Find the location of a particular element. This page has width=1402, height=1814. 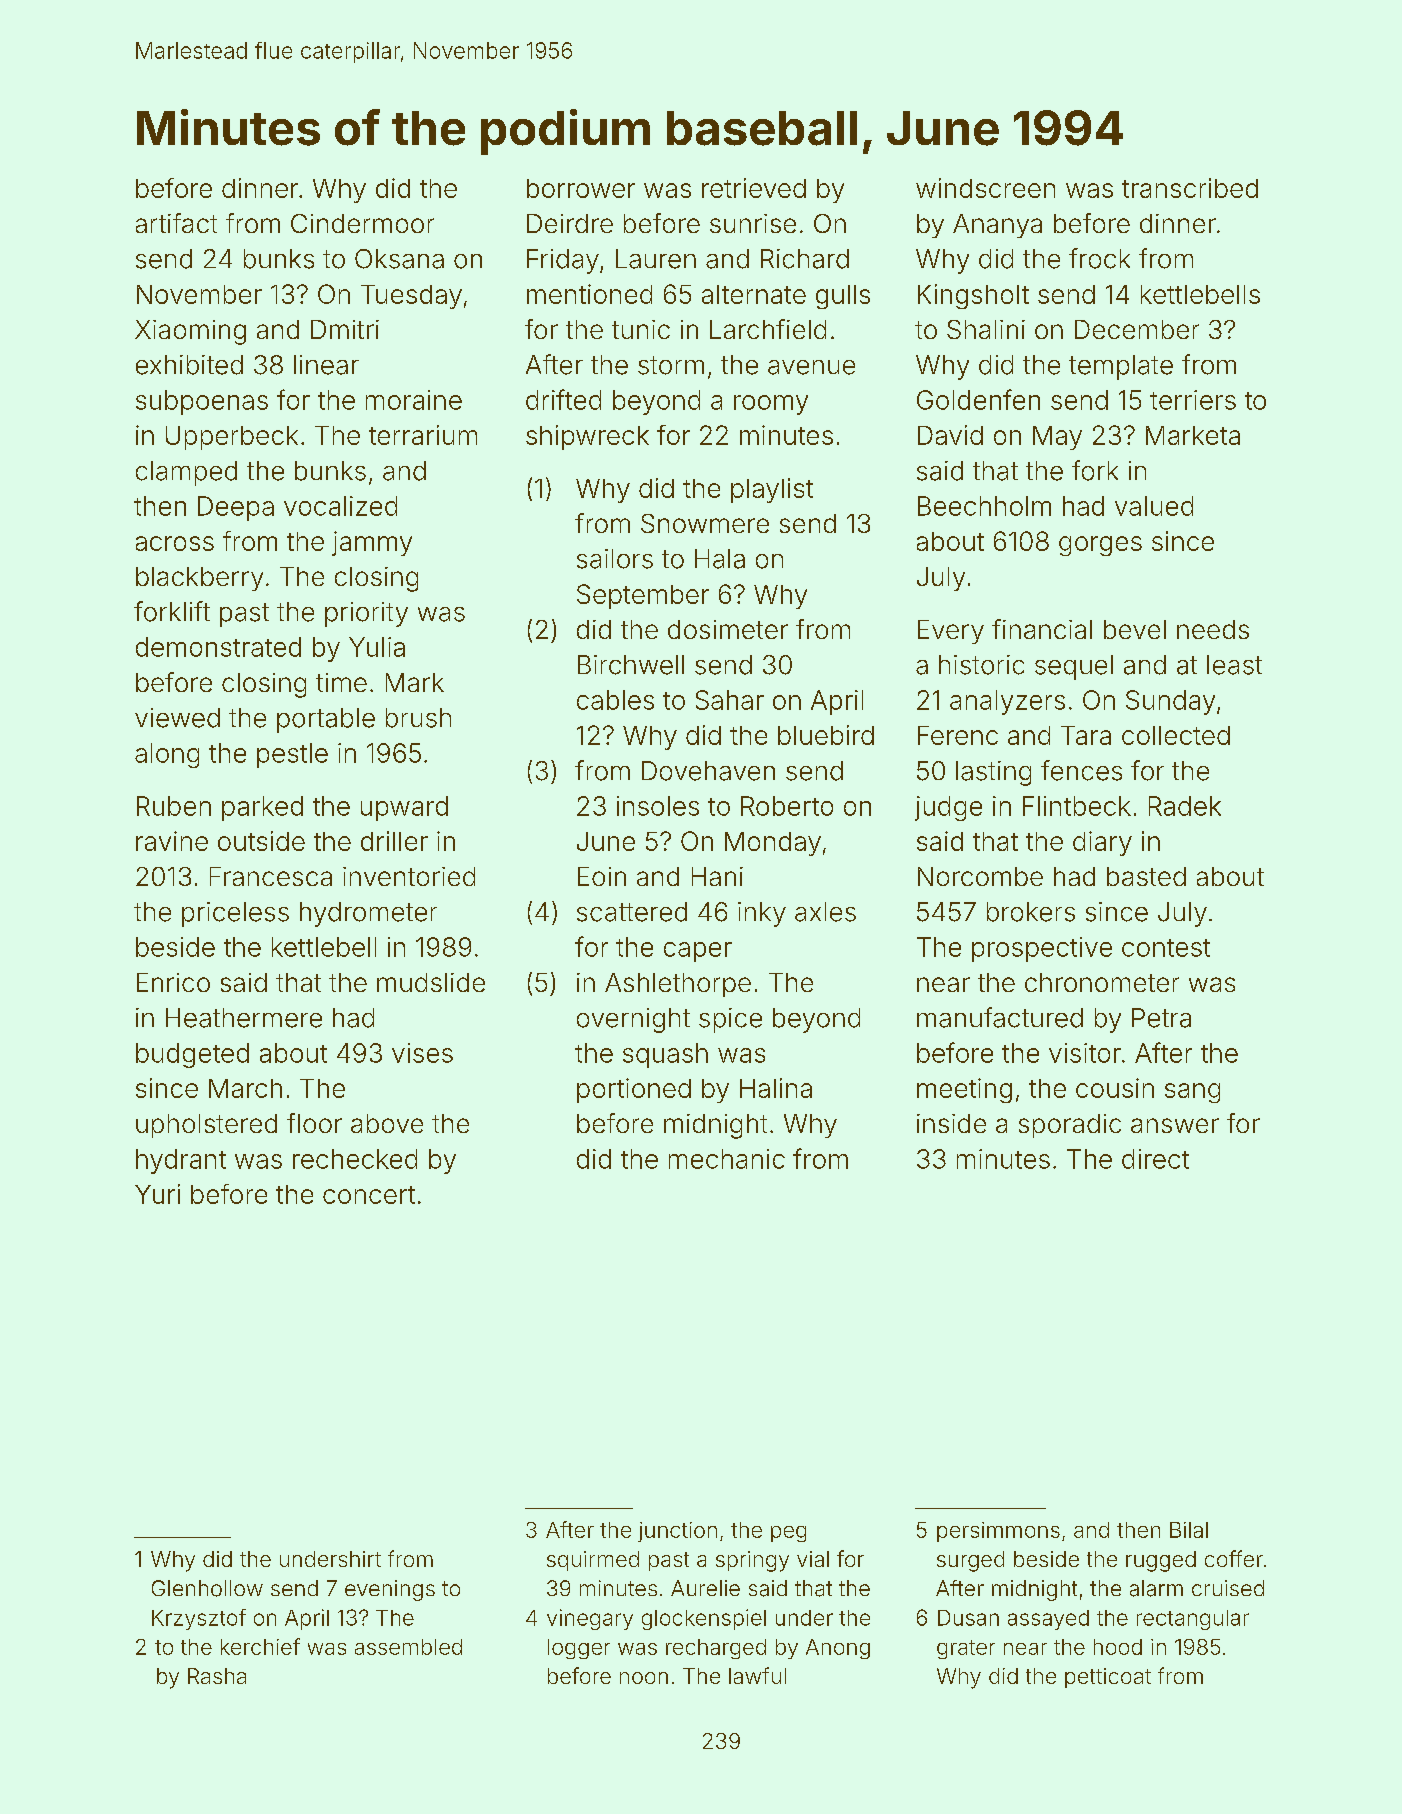

Halina is located at coordinates (776, 1088).
